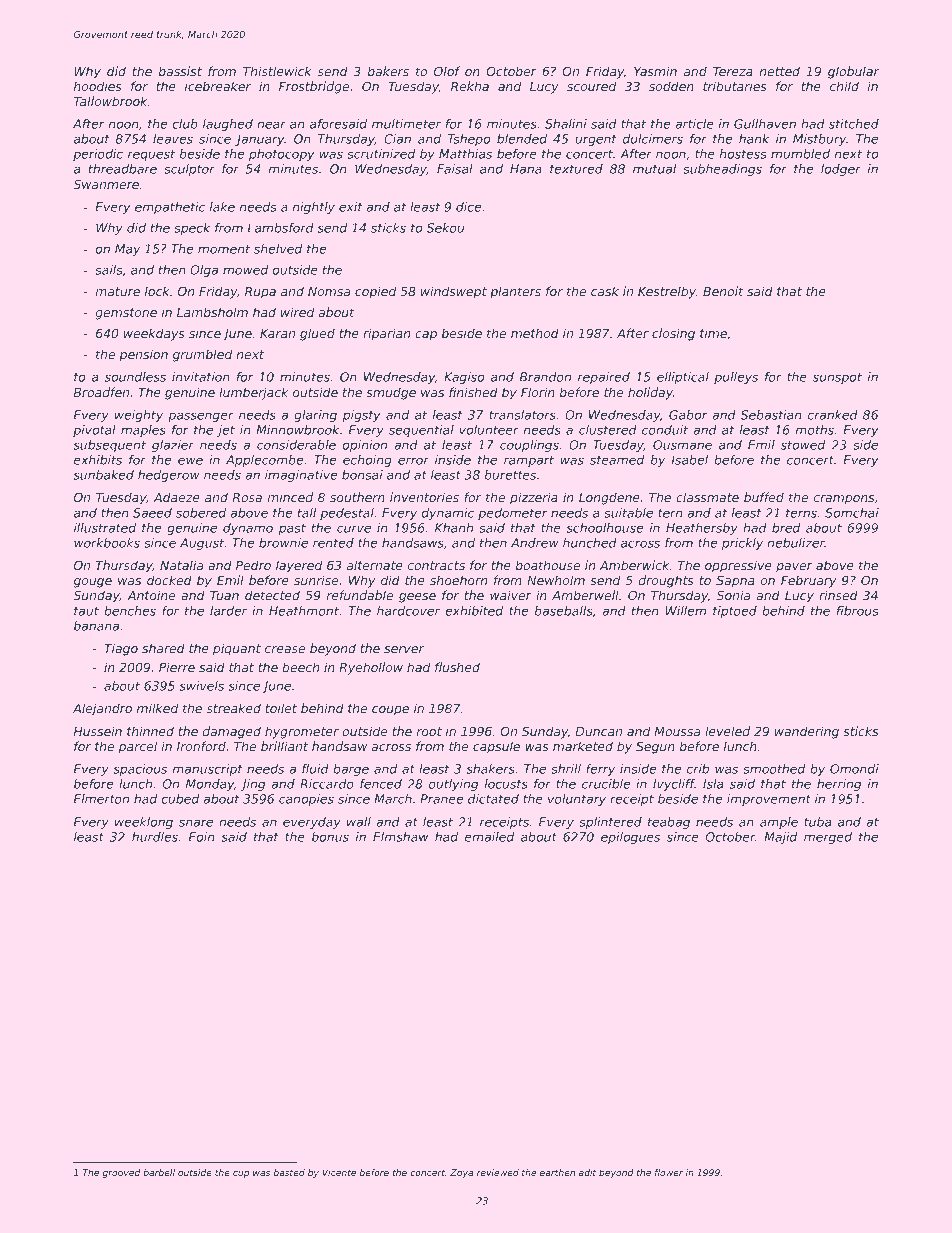 The image size is (952, 1233). What do you see at coordinates (609, 498) in the screenshot?
I see `Longdene` at bounding box center [609, 498].
